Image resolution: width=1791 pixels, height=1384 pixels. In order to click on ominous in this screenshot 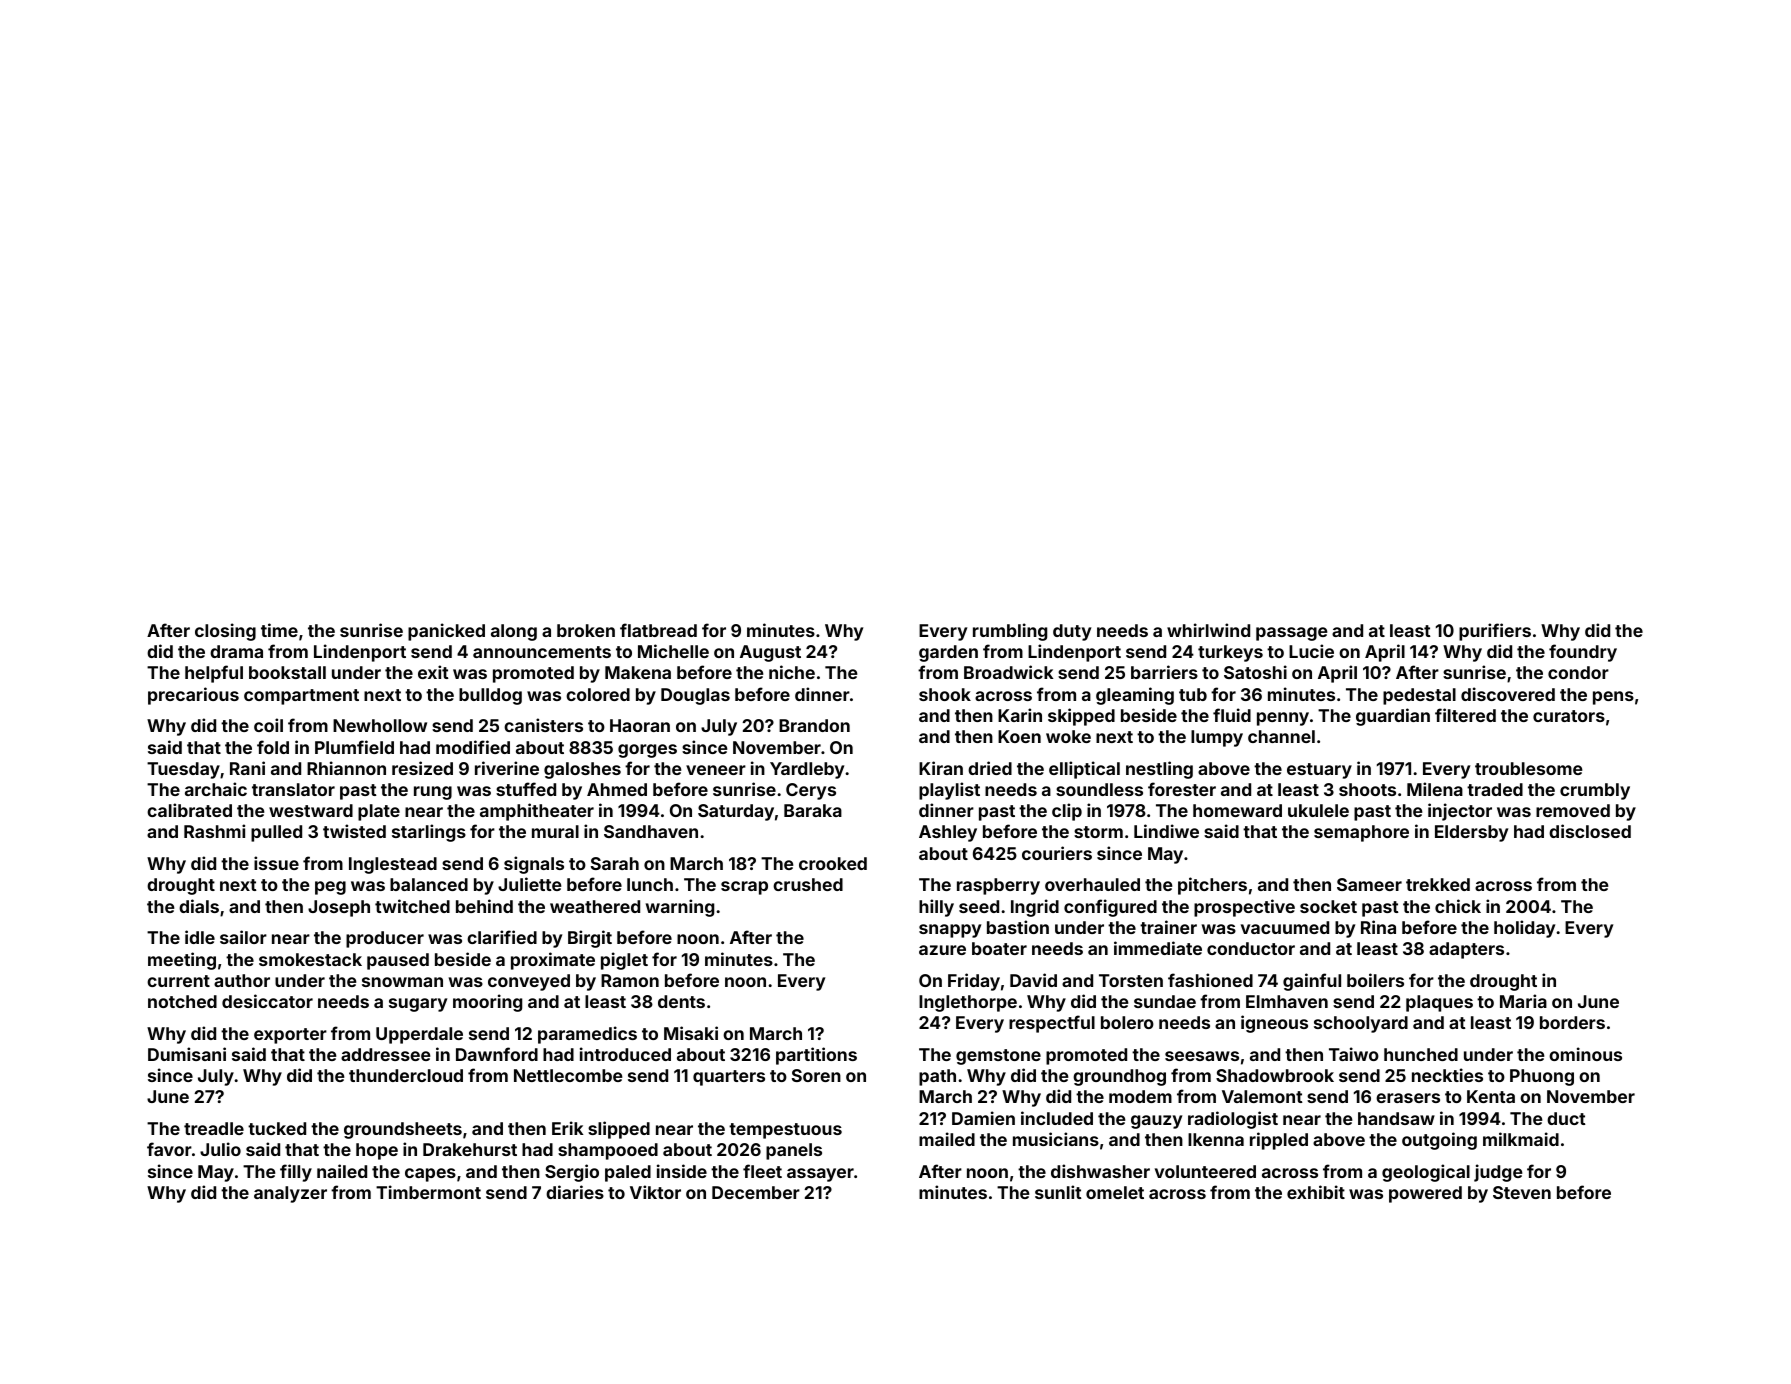, I will do `click(1585, 1054)`.
